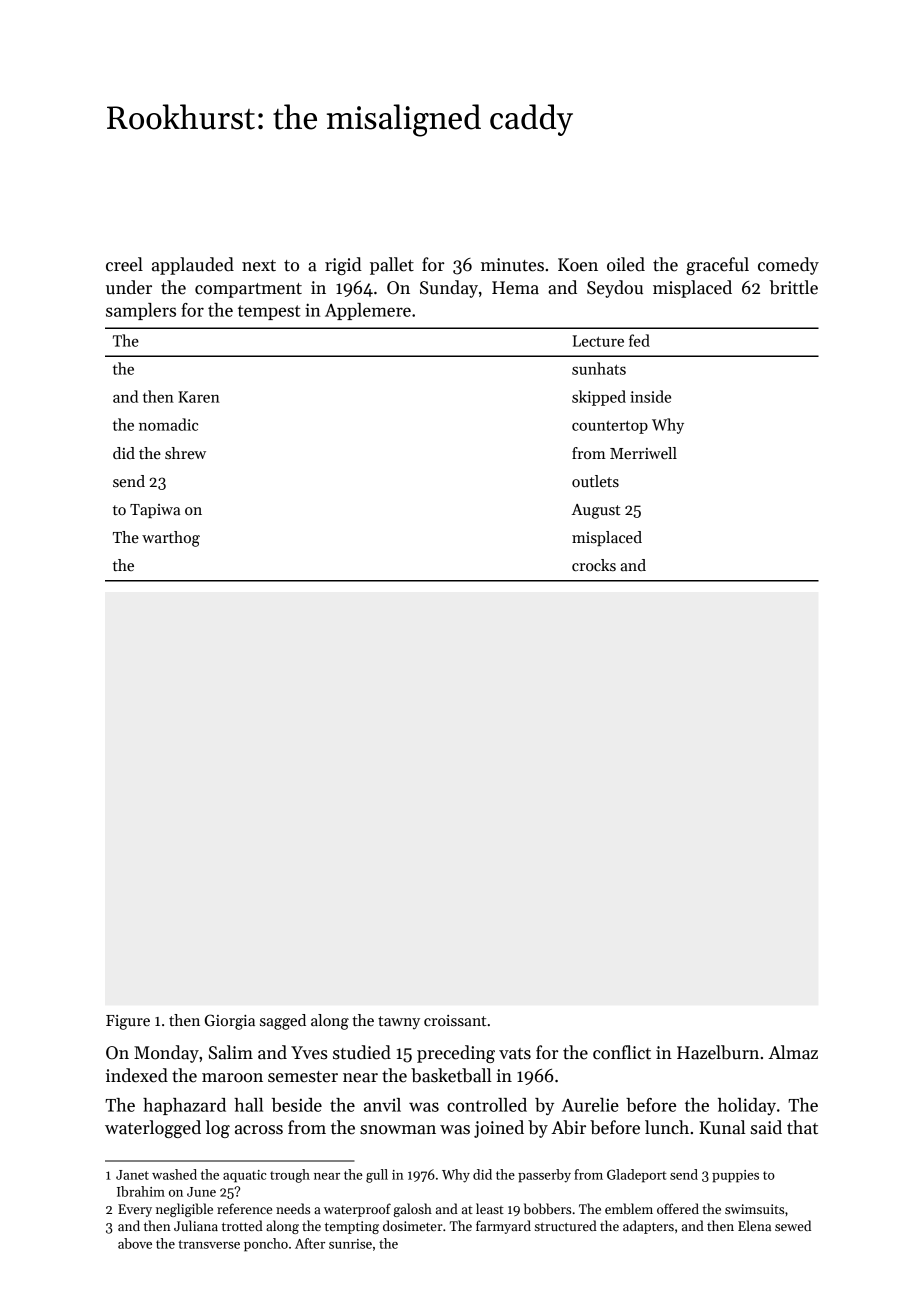 The image size is (924, 1308). What do you see at coordinates (132, 1175) in the screenshot?
I see `Janet` at bounding box center [132, 1175].
